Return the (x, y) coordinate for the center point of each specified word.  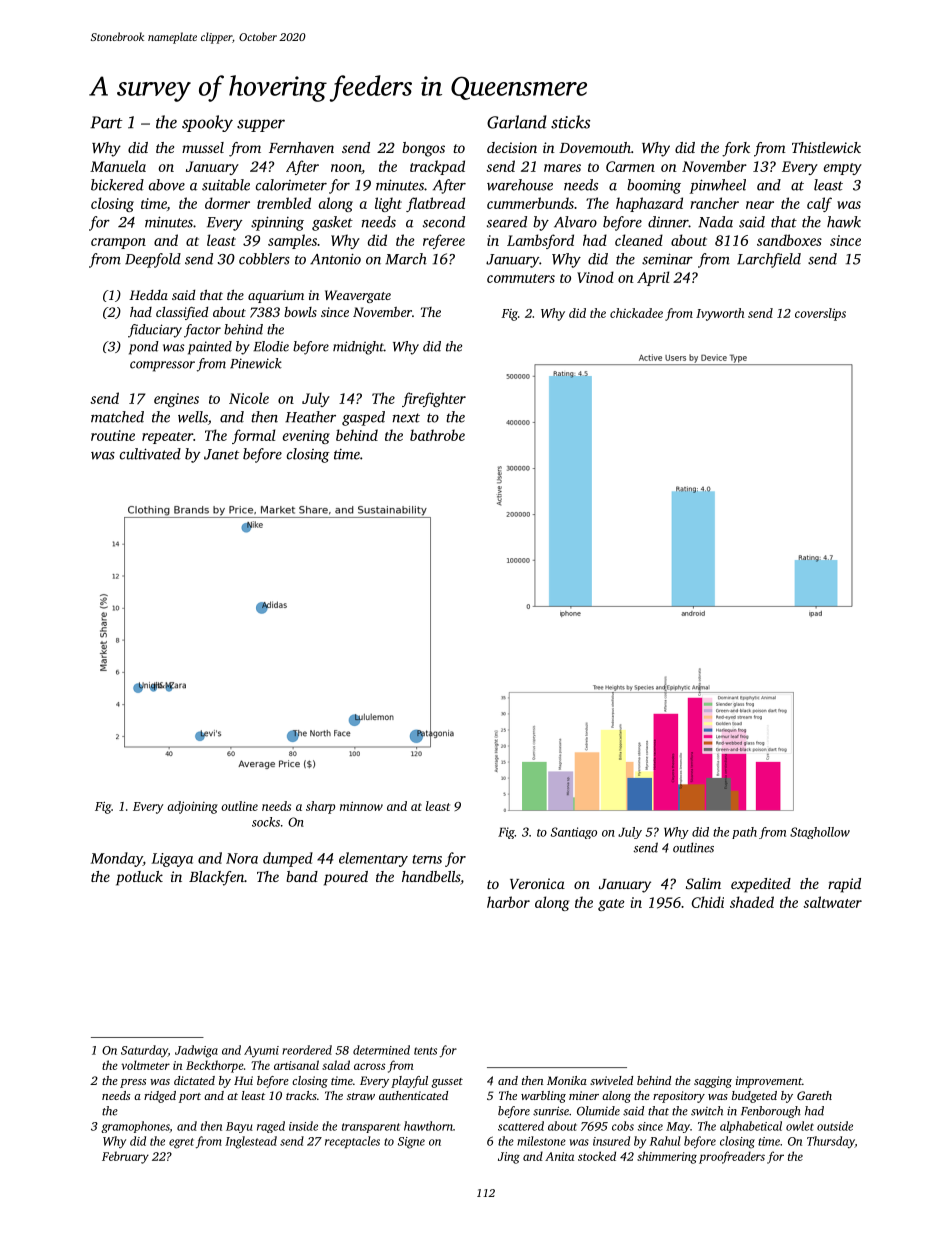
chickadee (636, 313)
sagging (713, 1082)
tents (425, 1051)
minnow (361, 806)
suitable (226, 185)
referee (444, 241)
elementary (373, 859)
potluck (139, 878)
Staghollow (820, 833)
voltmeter (145, 1065)
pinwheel (718, 186)
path (744, 833)
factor (202, 331)
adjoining (192, 807)
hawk (844, 222)
